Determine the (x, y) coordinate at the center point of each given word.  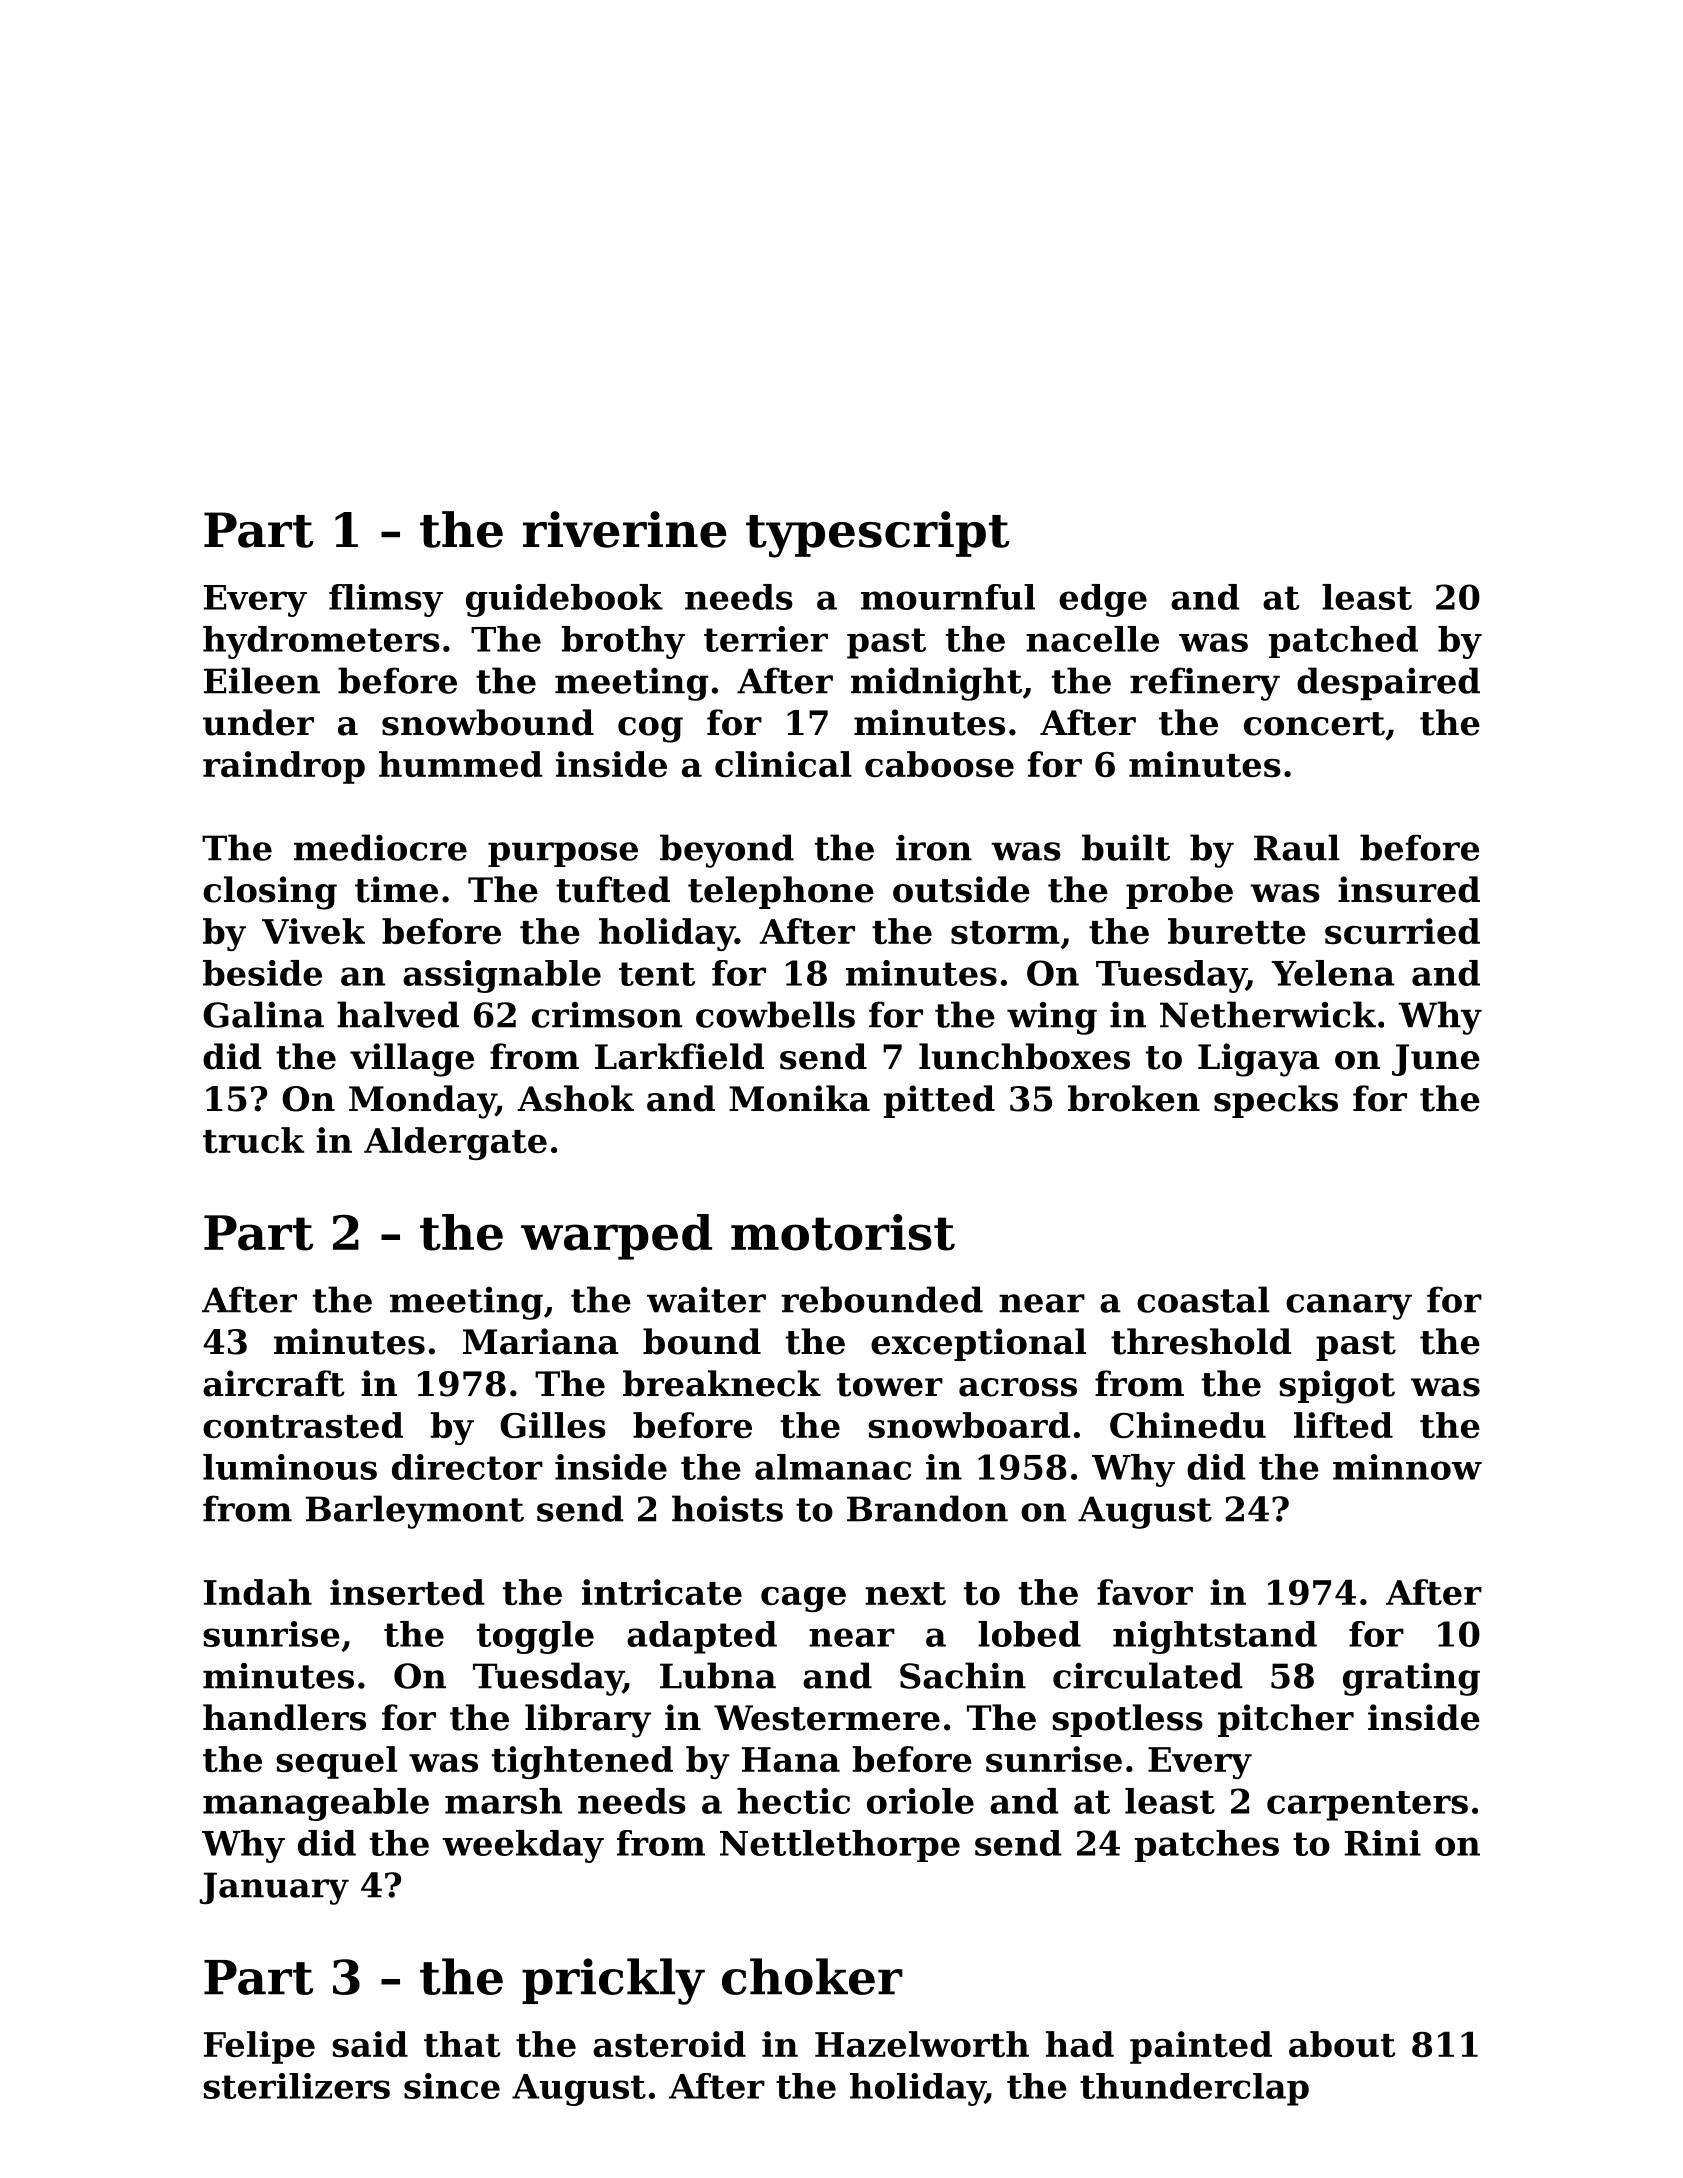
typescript (877, 534)
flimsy (386, 600)
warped (616, 1237)
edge (1103, 600)
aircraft (274, 1383)
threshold (1201, 1341)
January (274, 1888)
